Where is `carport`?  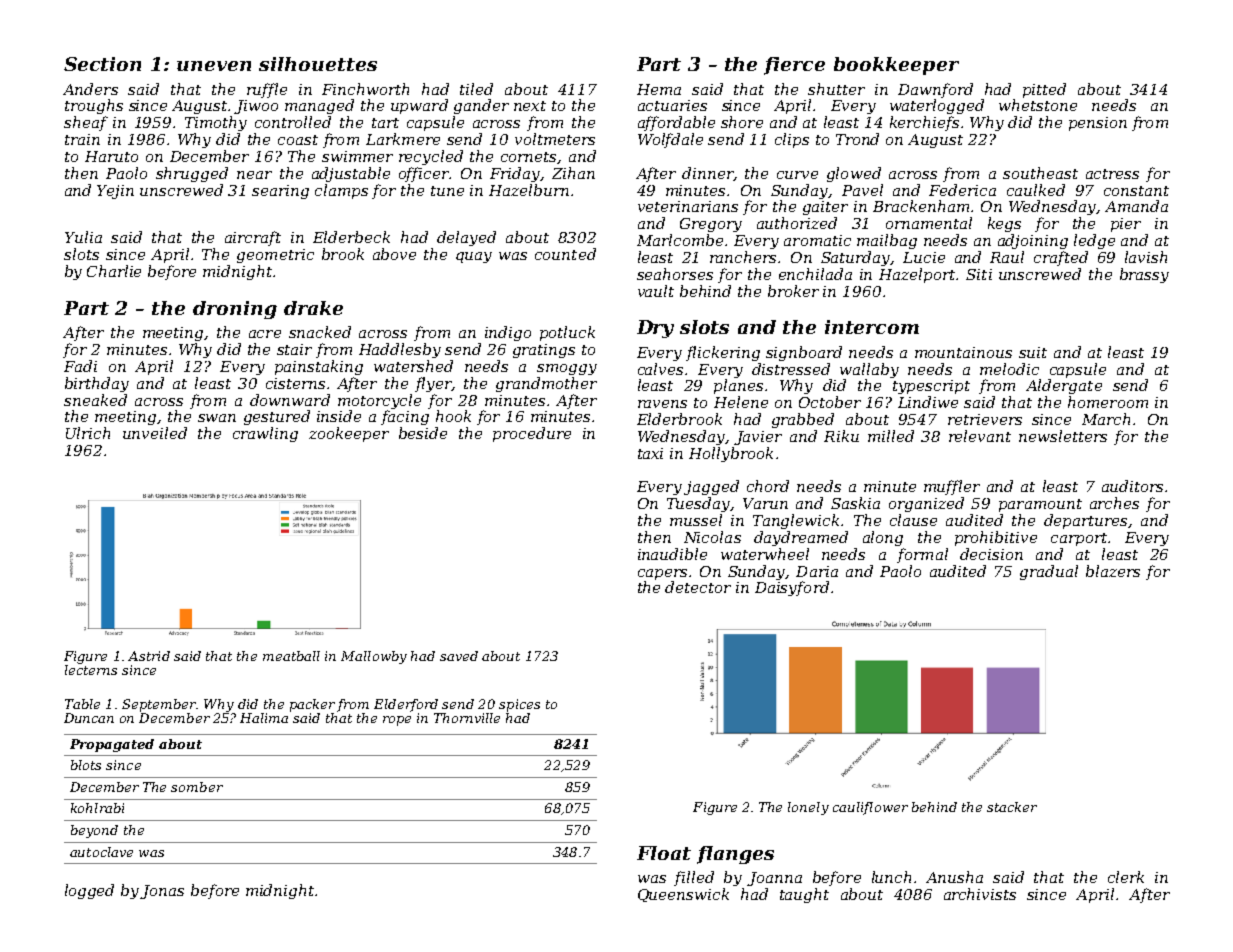 carport is located at coordinates (1079, 539).
